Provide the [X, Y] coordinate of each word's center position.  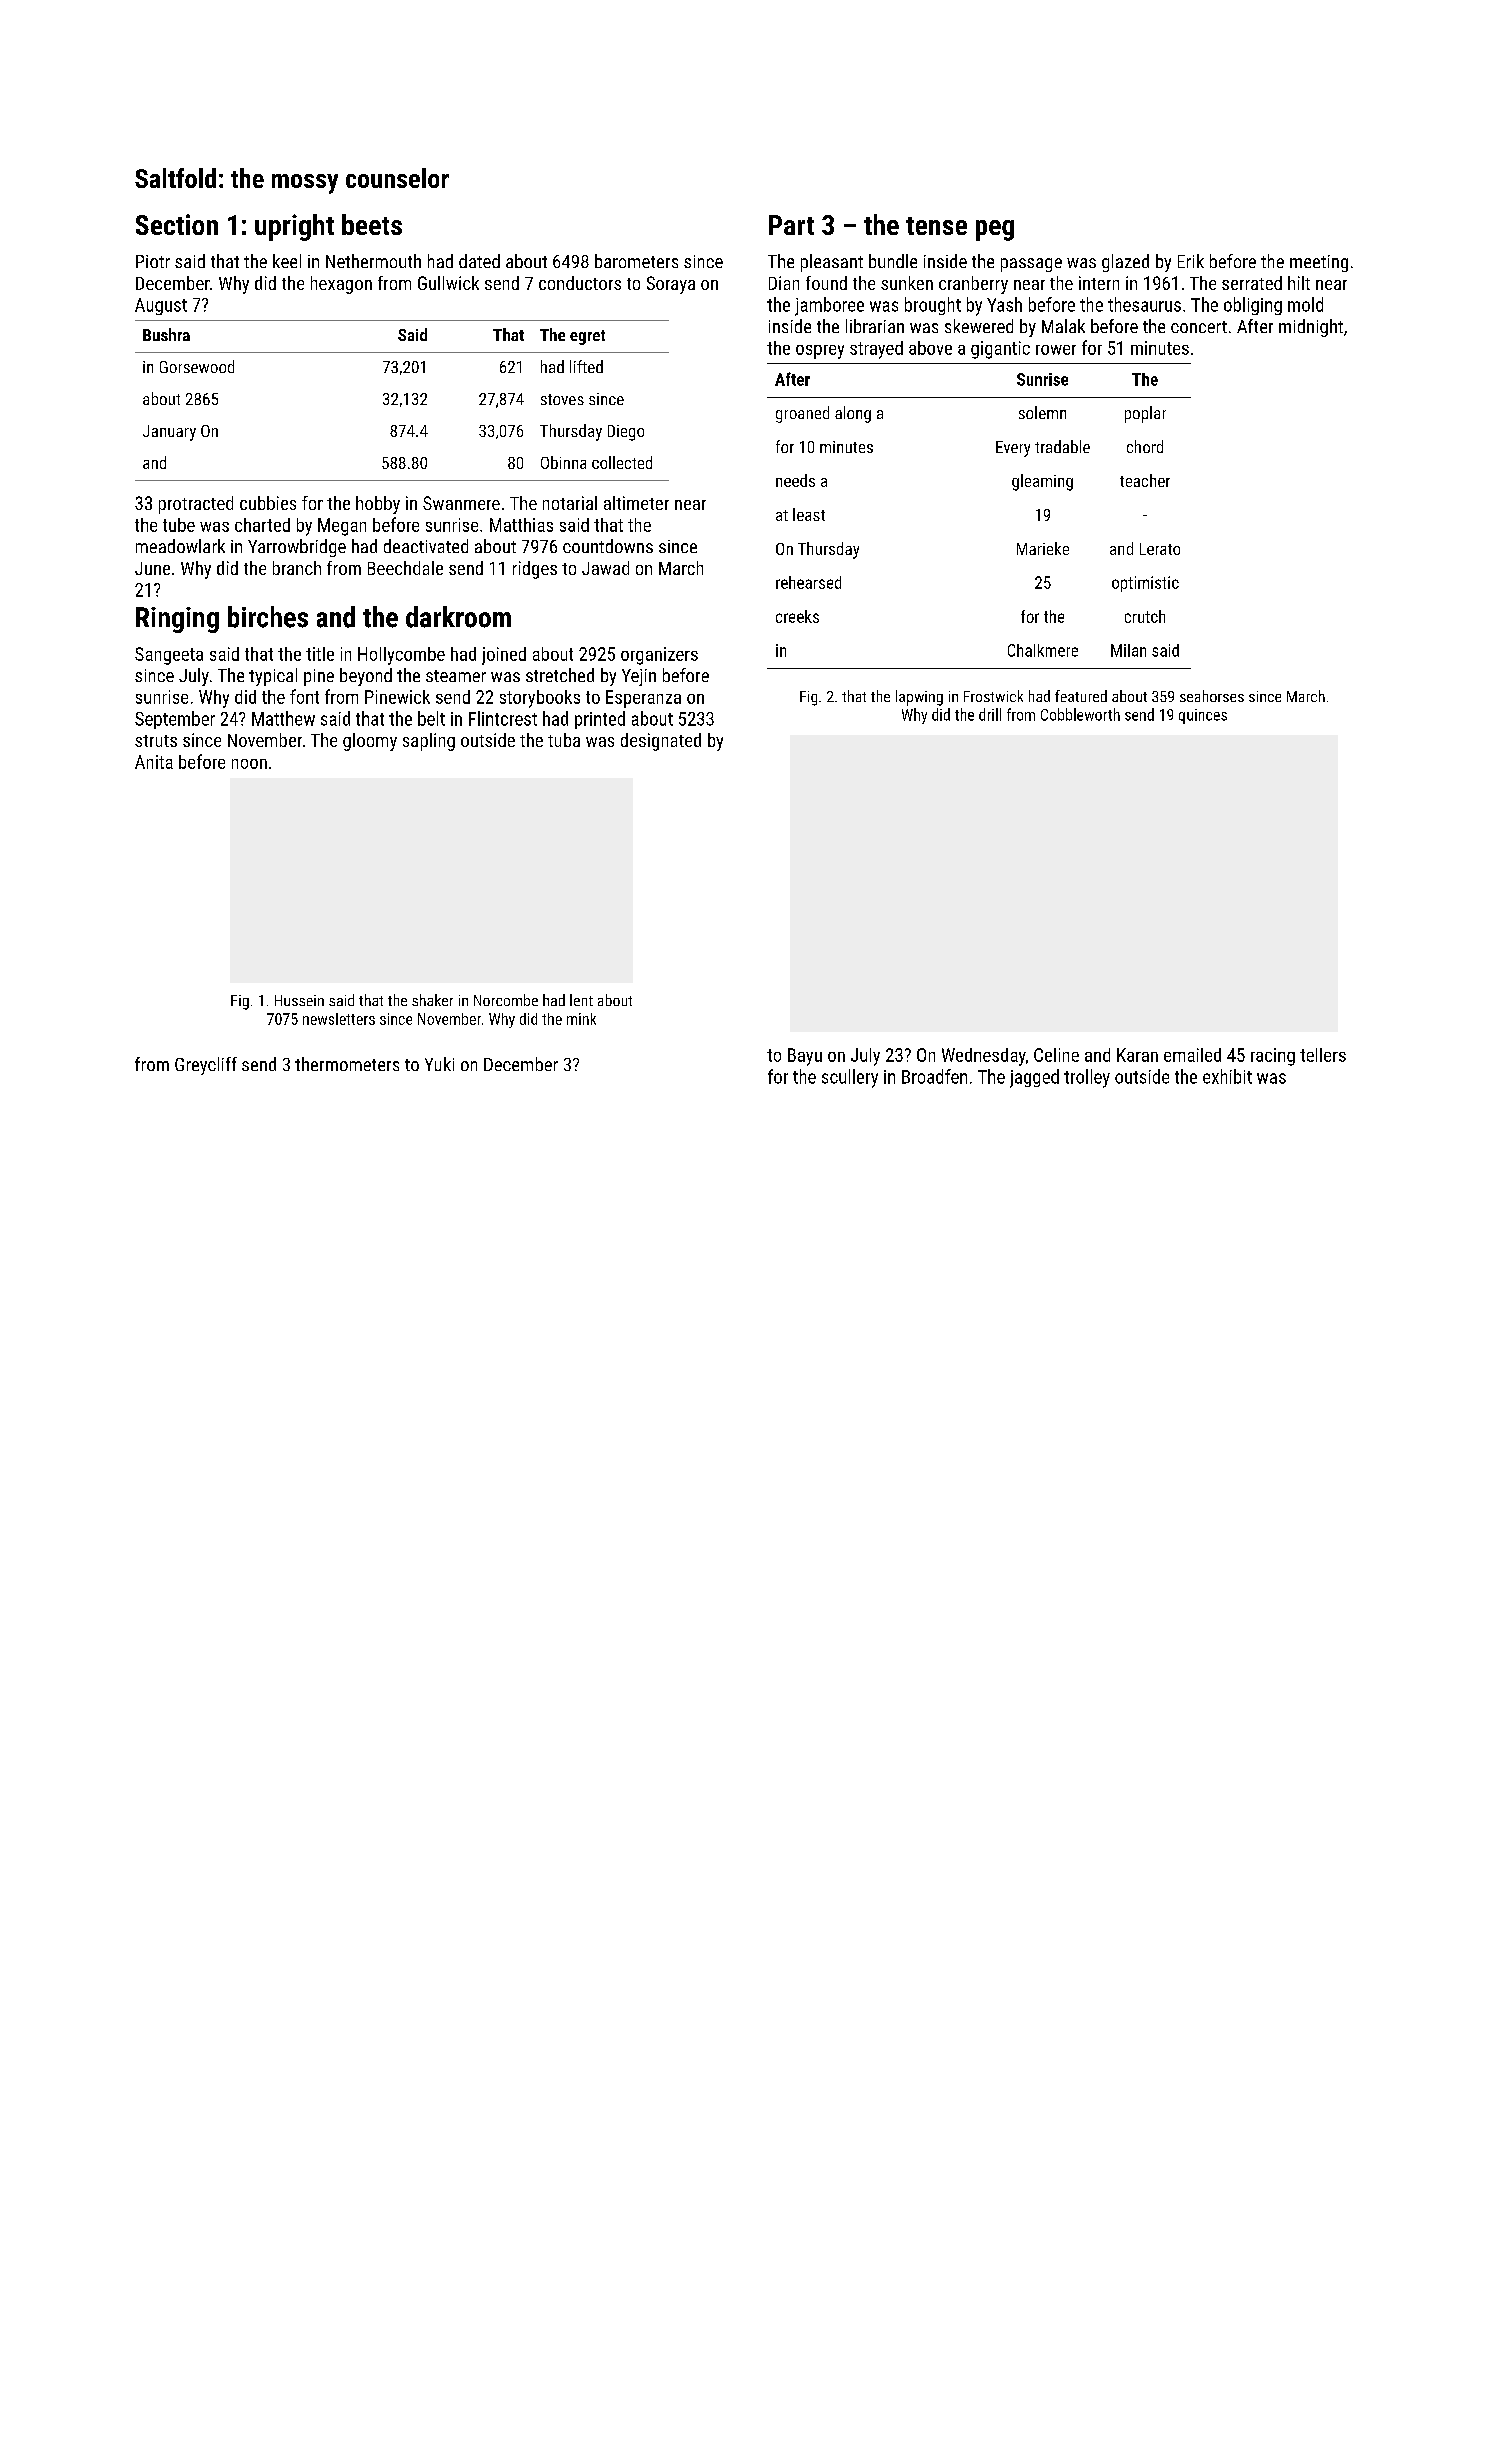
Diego [626, 433]
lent [581, 1000]
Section [177, 224]
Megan [342, 527]
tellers [1323, 1055]
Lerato [1160, 549]
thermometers [347, 1064]
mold [1305, 304]
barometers [636, 261]
